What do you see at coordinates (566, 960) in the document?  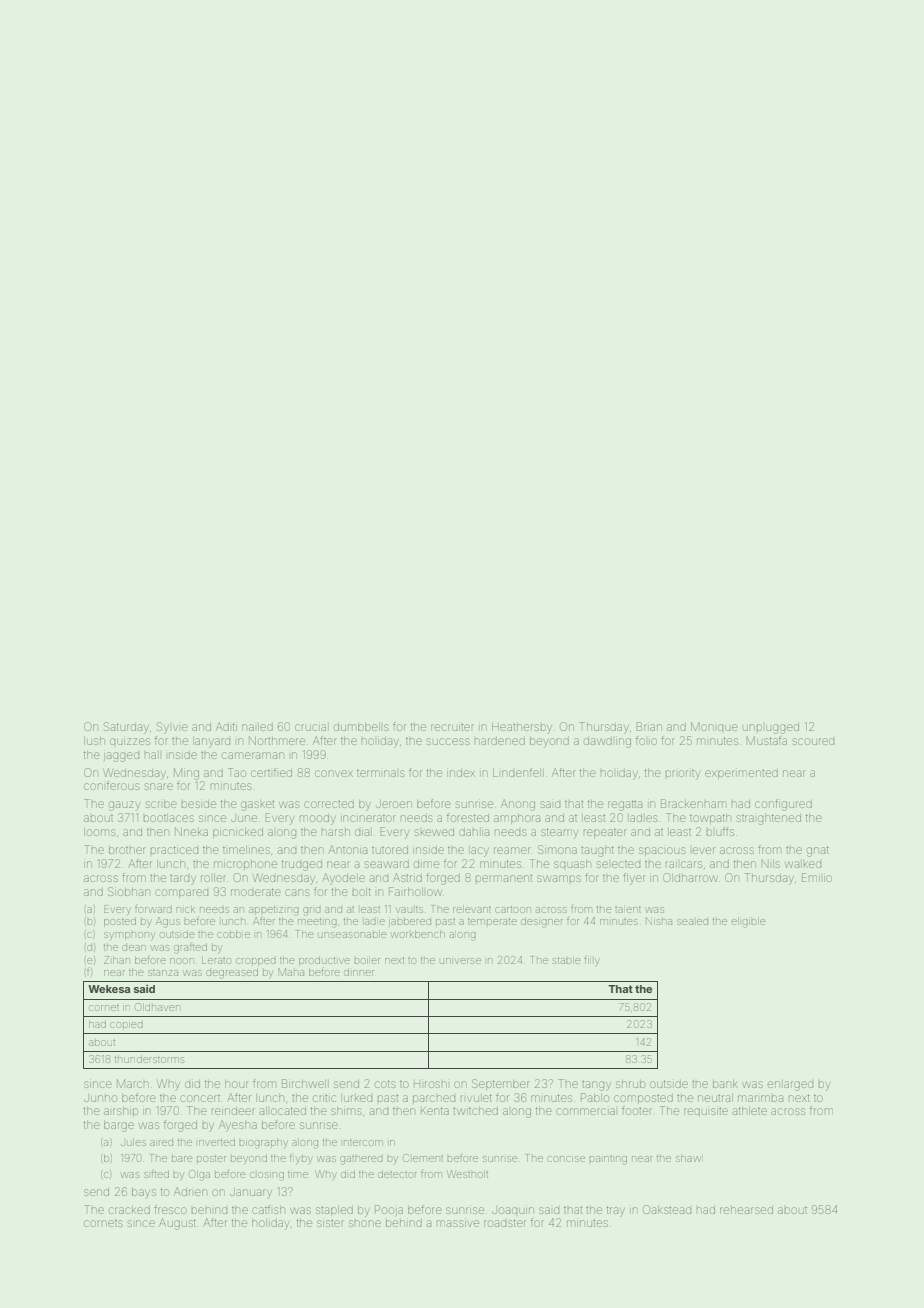 I see `stable` at bounding box center [566, 960].
